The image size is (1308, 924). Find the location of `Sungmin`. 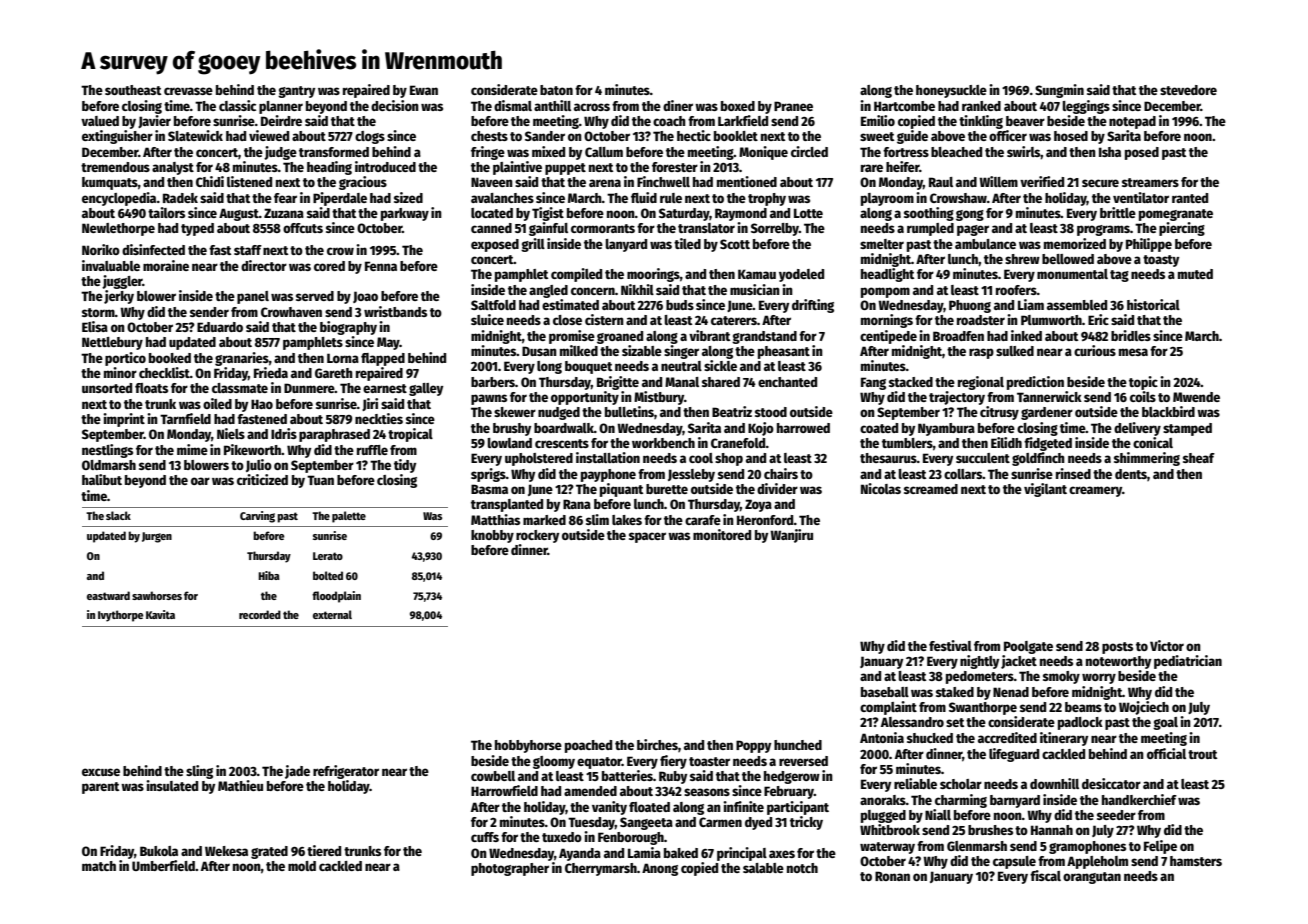

Sungmin is located at coordinates (1059, 91).
